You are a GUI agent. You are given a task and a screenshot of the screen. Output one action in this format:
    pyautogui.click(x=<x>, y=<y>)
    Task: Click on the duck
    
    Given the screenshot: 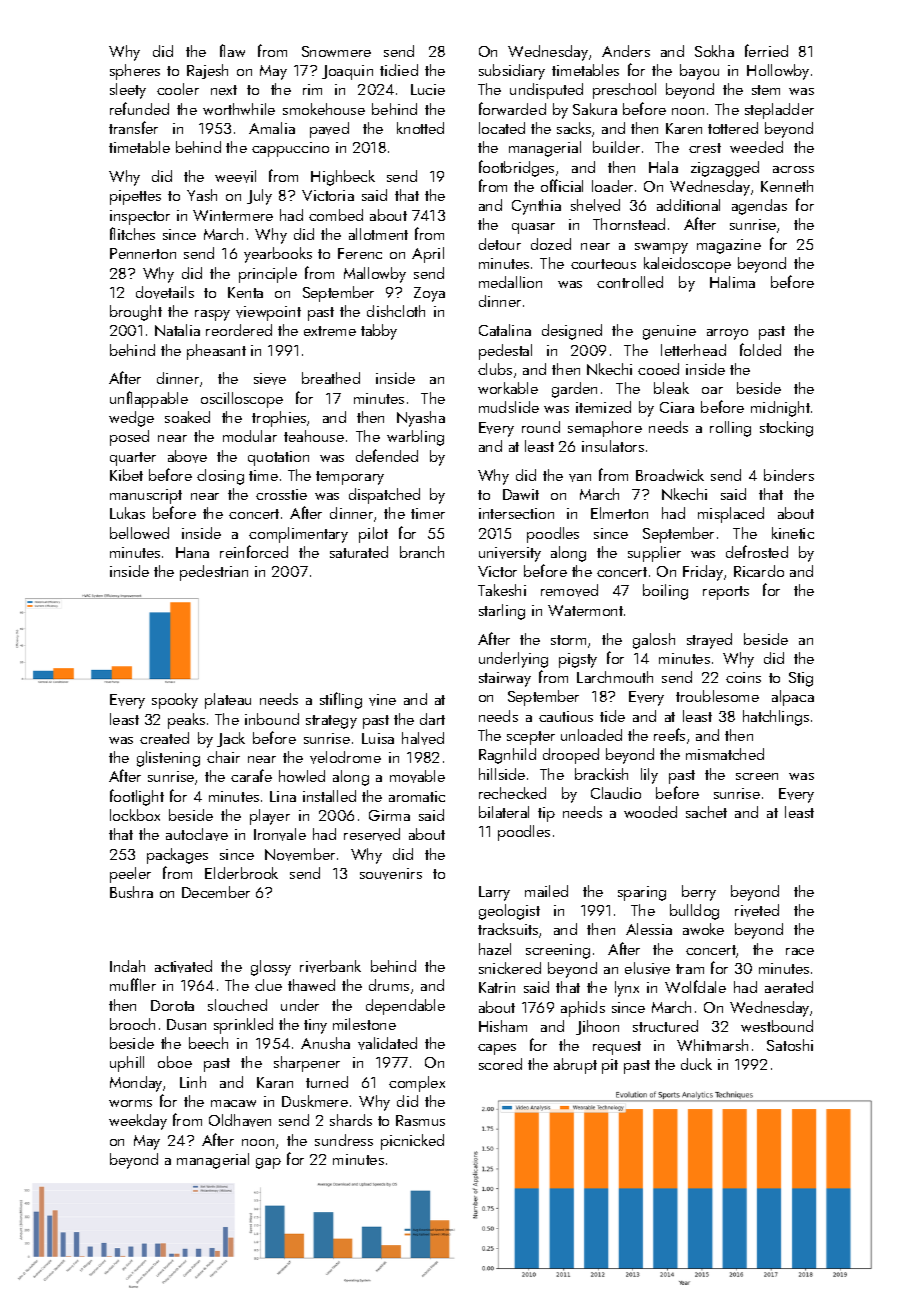 What is the action you would take?
    pyautogui.click(x=696, y=1064)
